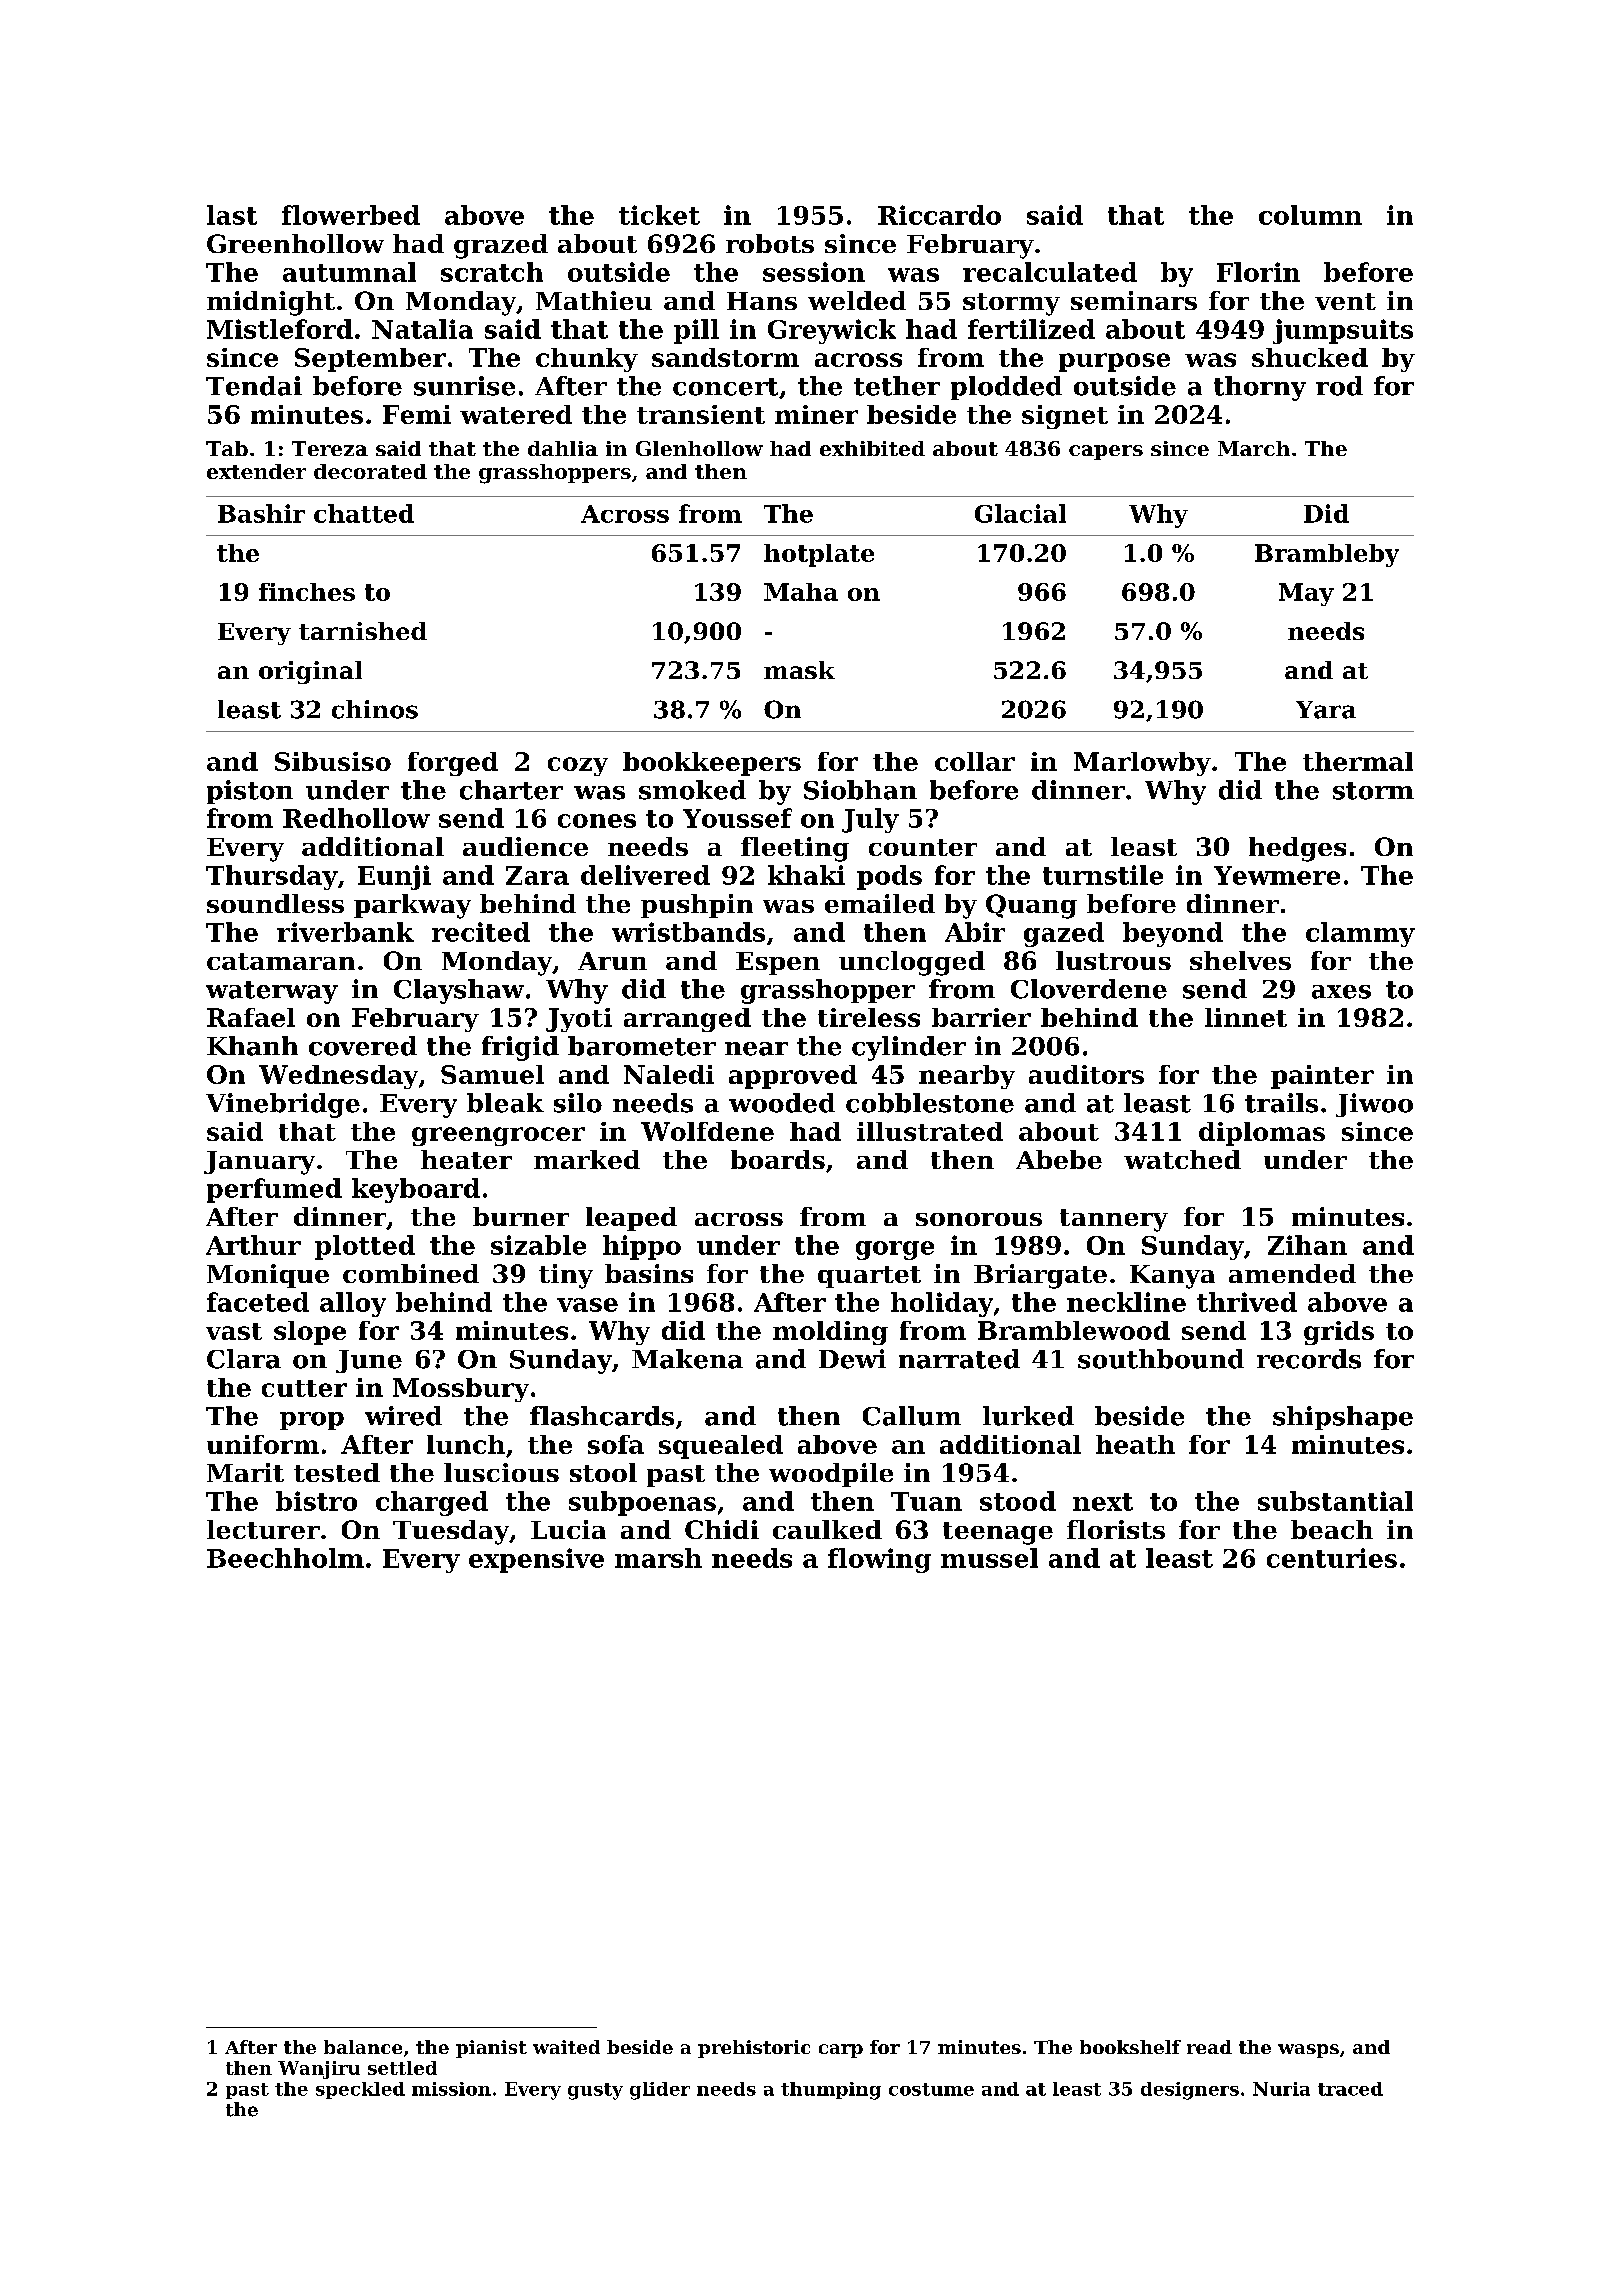  Describe the element at coordinates (511, 790) in the screenshot. I see `charter` at that location.
